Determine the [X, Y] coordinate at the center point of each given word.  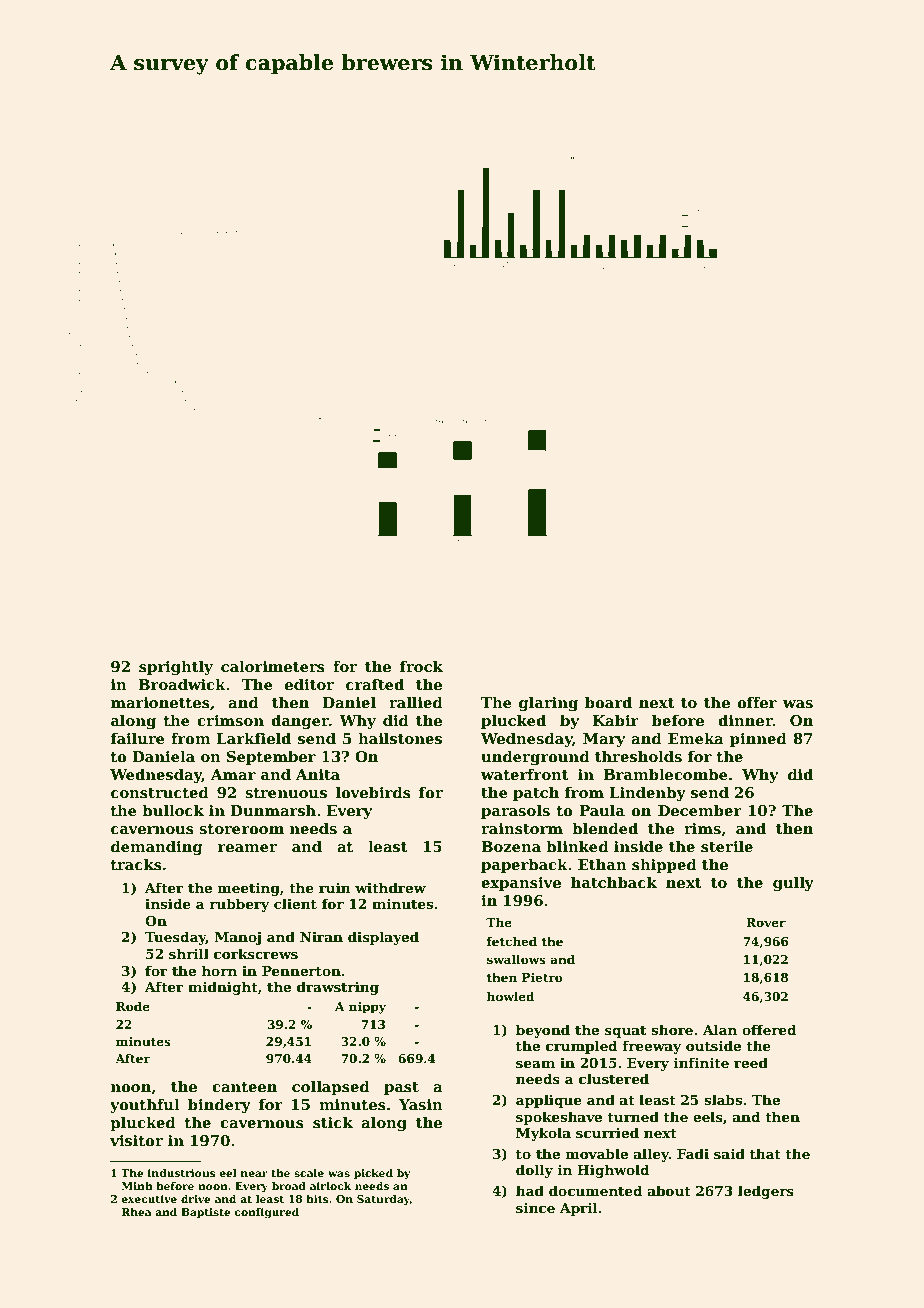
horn [219, 970]
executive [149, 1199]
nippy [367, 1008]
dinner [745, 720]
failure [138, 738]
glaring [548, 703]
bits [317, 1199]
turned [633, 1116]
